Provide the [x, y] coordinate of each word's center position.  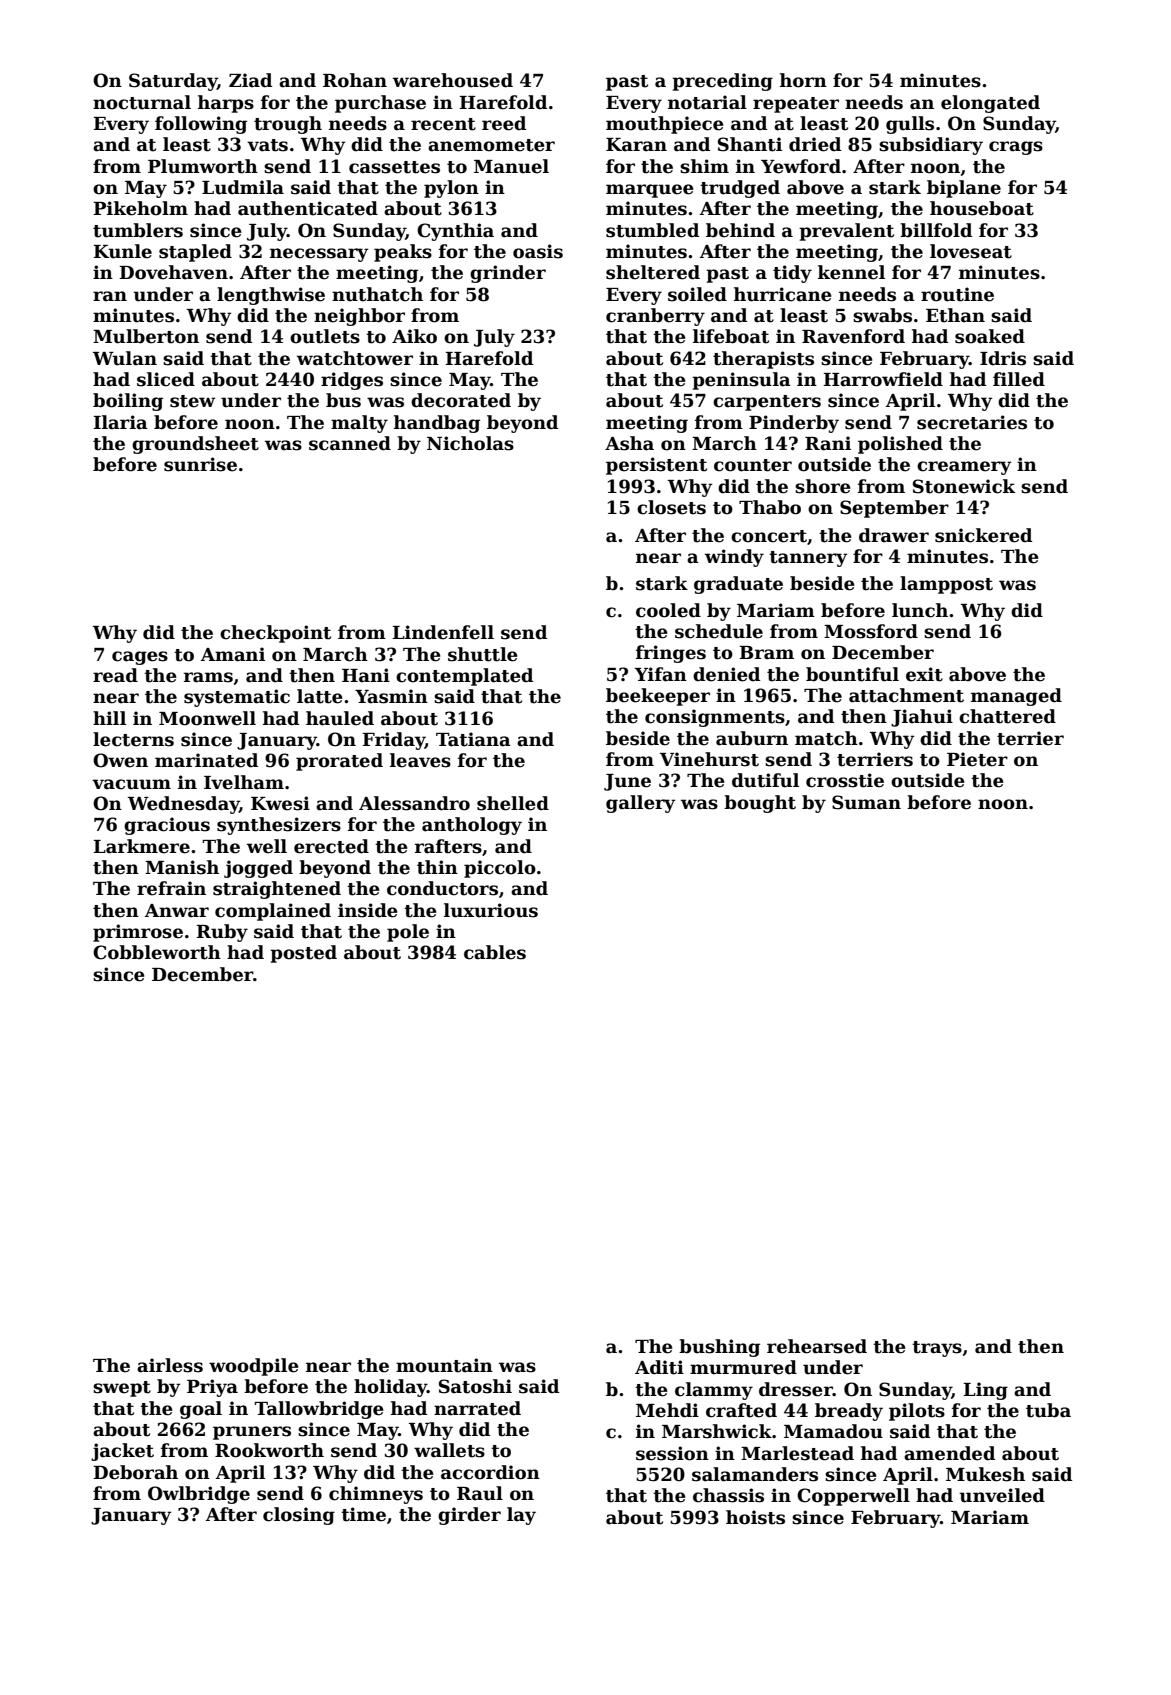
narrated [477, 1408]
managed [1016, 697]
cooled [668, 610]
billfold [936, 230]
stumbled [652, 230]
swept [122, 1389]
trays [937, 1349]
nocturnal [142, 102]
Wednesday [183, 805]
